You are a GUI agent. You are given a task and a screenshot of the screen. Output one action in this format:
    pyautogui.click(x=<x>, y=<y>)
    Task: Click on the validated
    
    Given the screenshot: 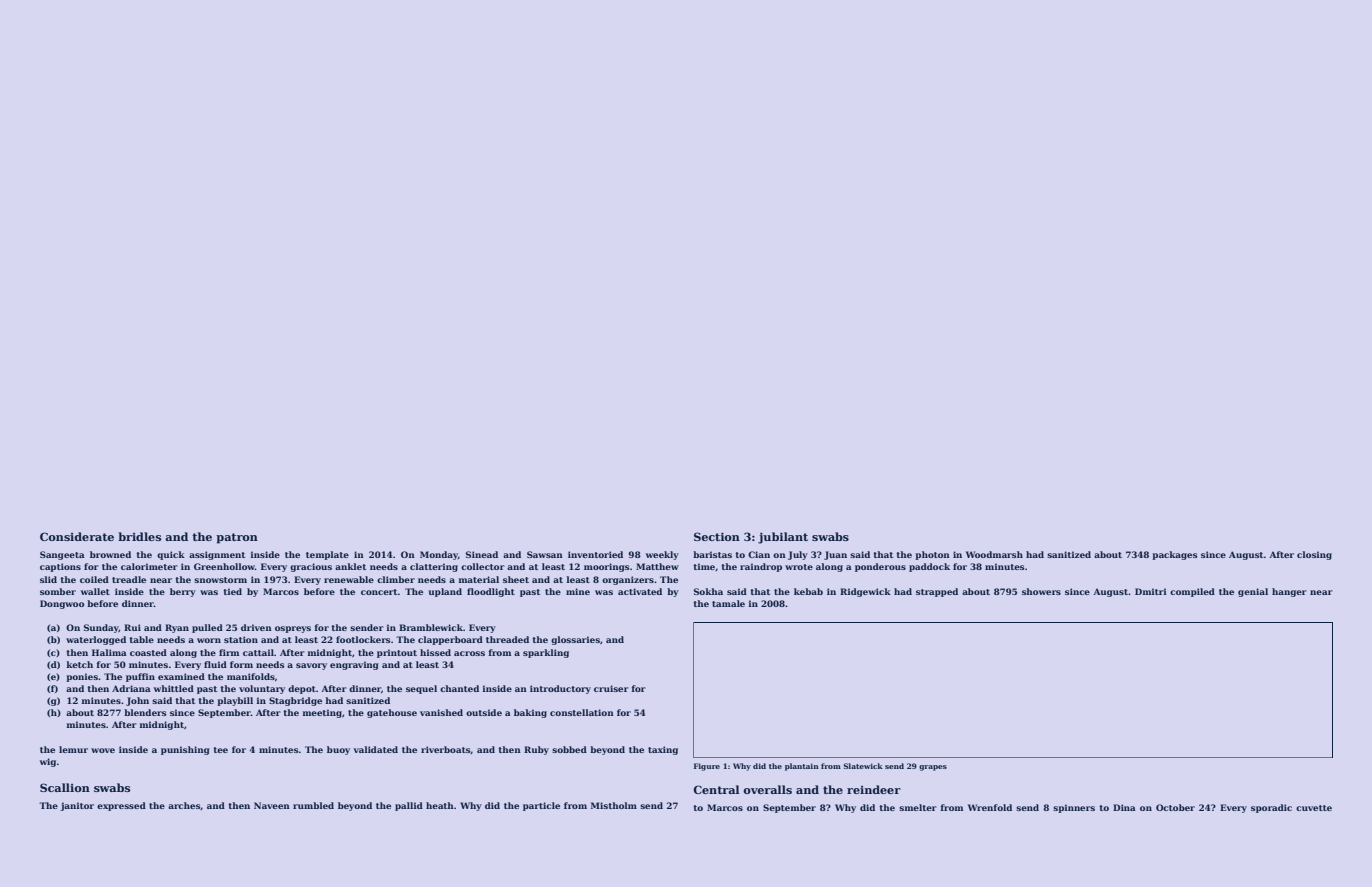 What is the action you would take?
    pyautogui.click(x=375, y=749)
